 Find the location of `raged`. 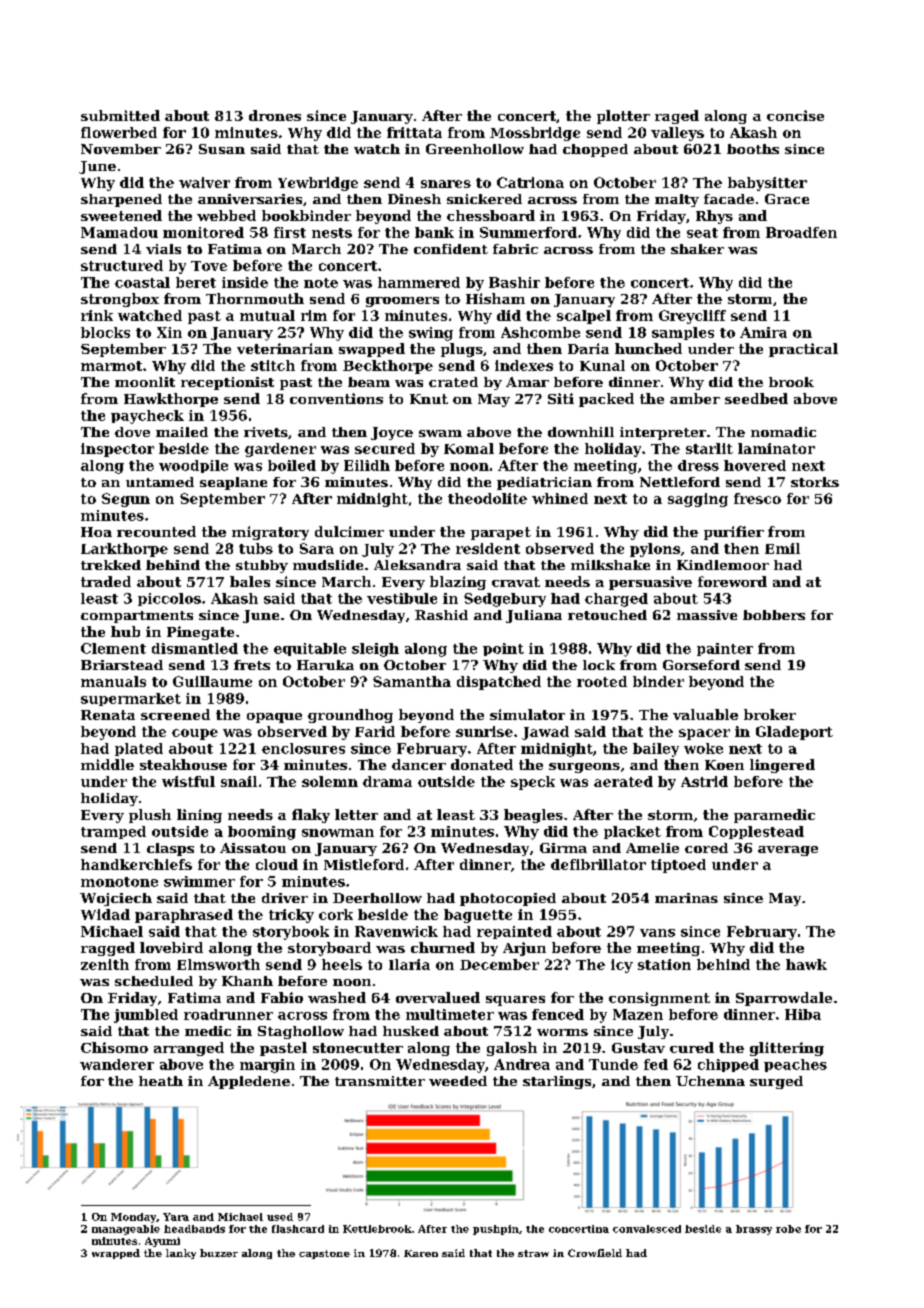

raged is located at coordinates (677, 117).
